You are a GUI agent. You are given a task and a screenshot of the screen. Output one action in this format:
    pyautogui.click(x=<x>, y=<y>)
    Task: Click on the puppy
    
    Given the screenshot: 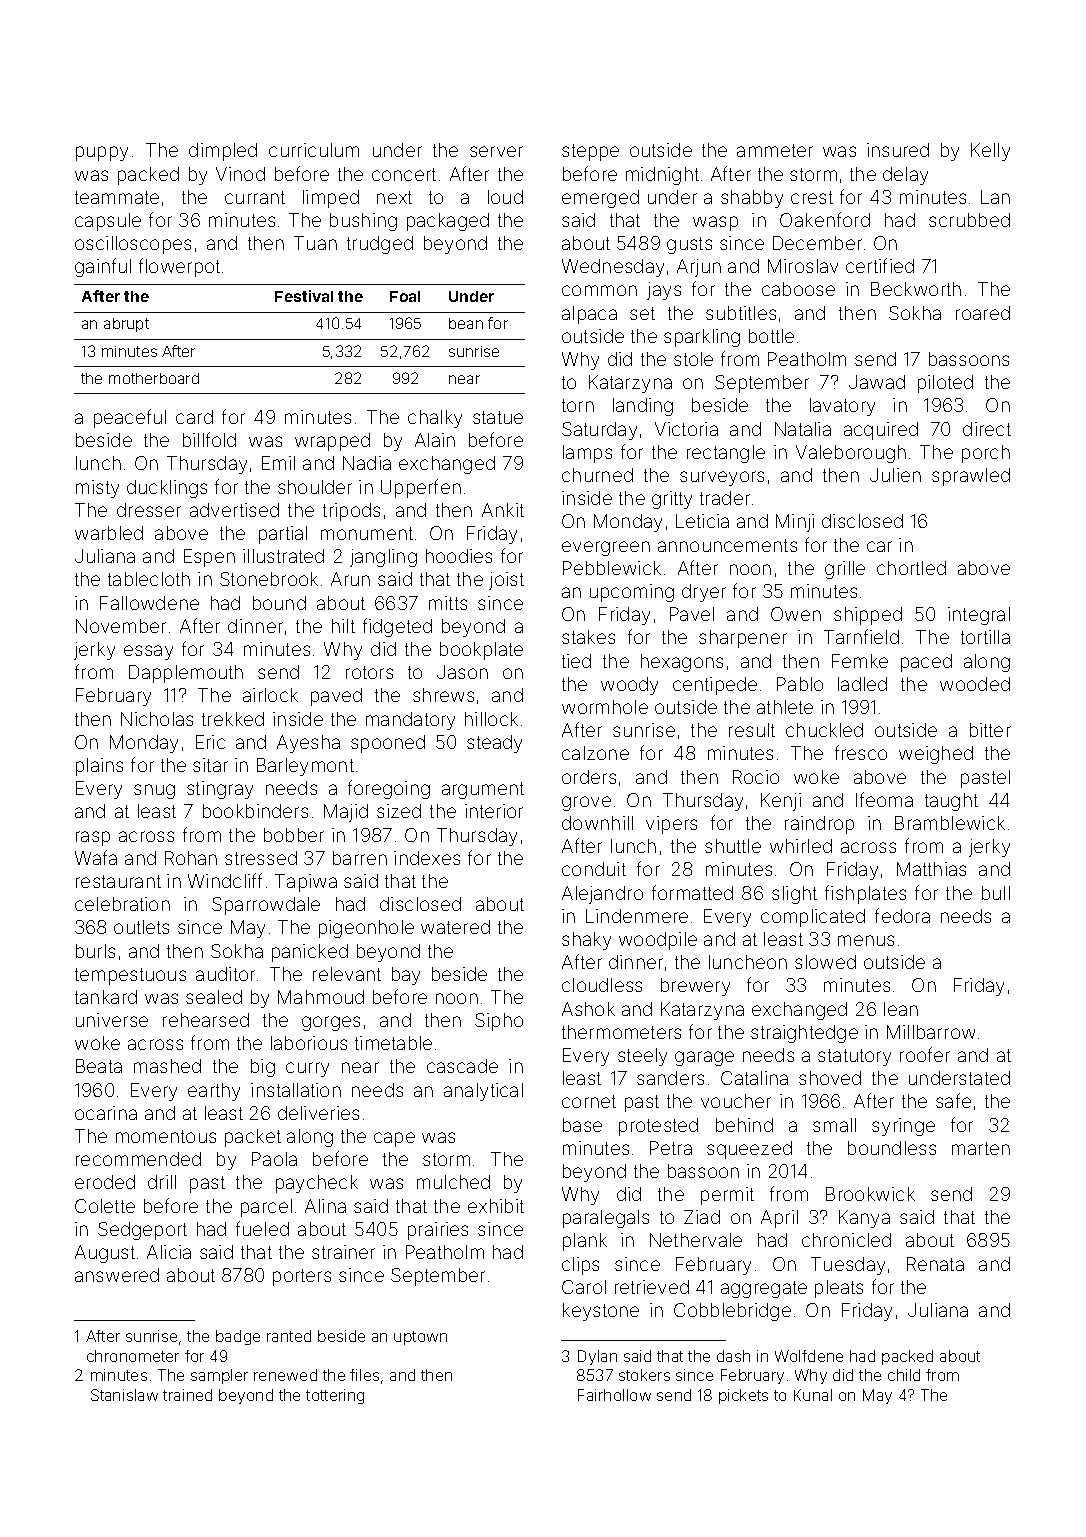 What is the action you would take?
    pyautogui.click(x=102, y=153)
